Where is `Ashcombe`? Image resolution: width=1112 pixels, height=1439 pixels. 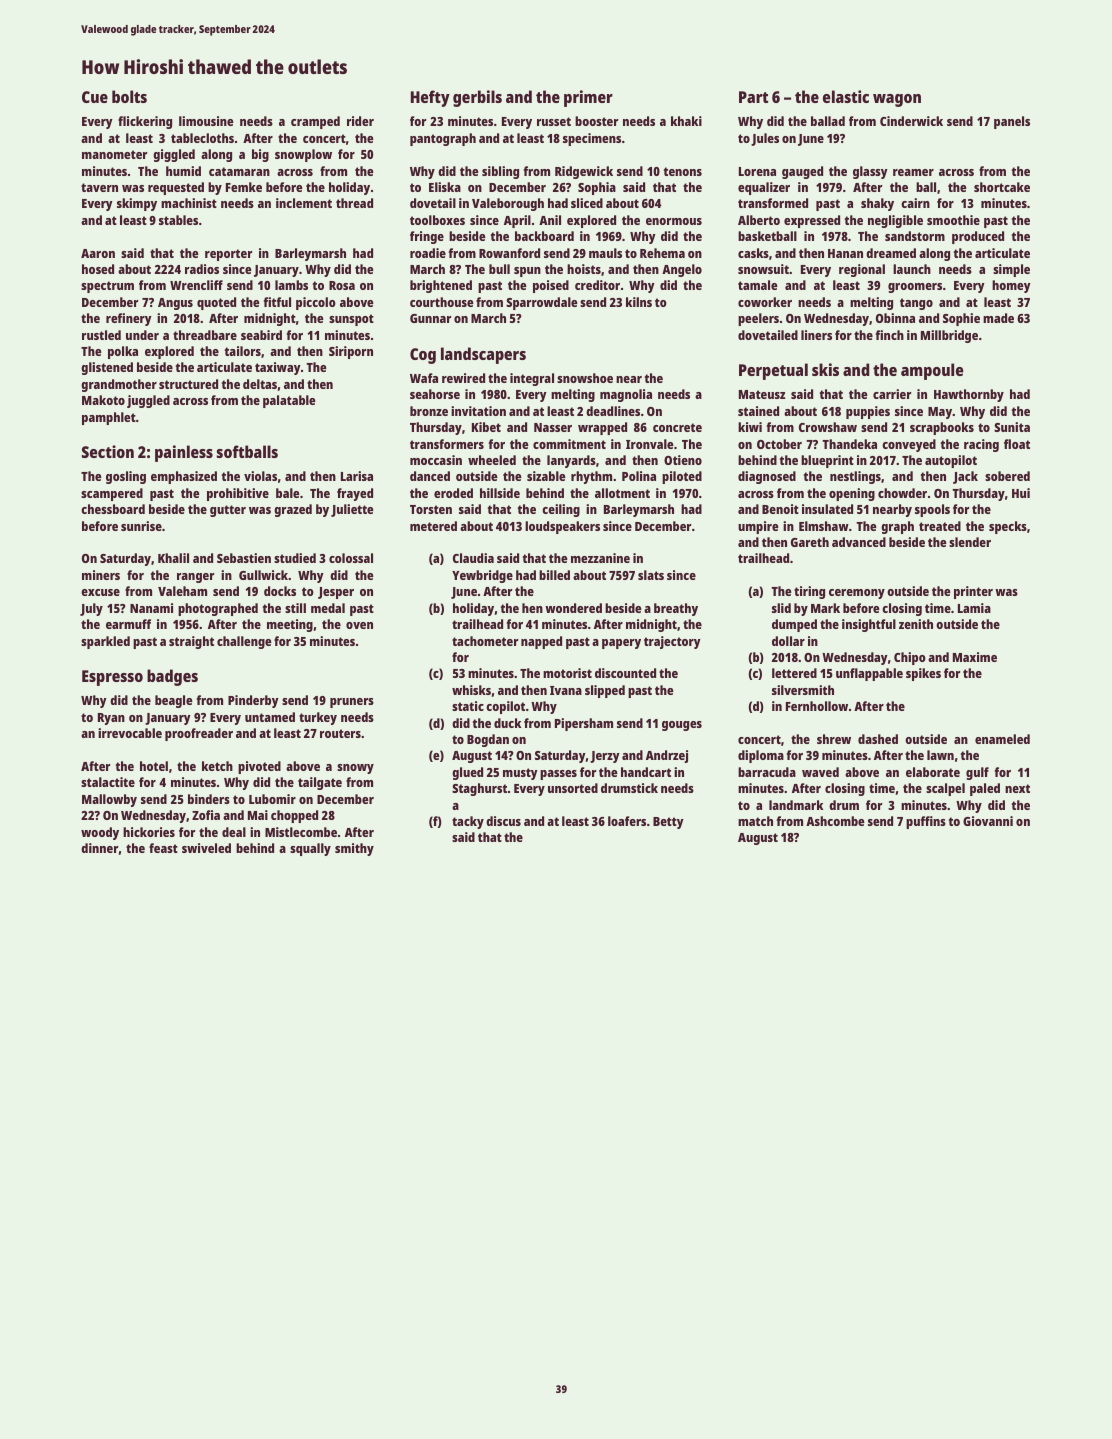
Ashcombe is located at coordinates (835, 821).
